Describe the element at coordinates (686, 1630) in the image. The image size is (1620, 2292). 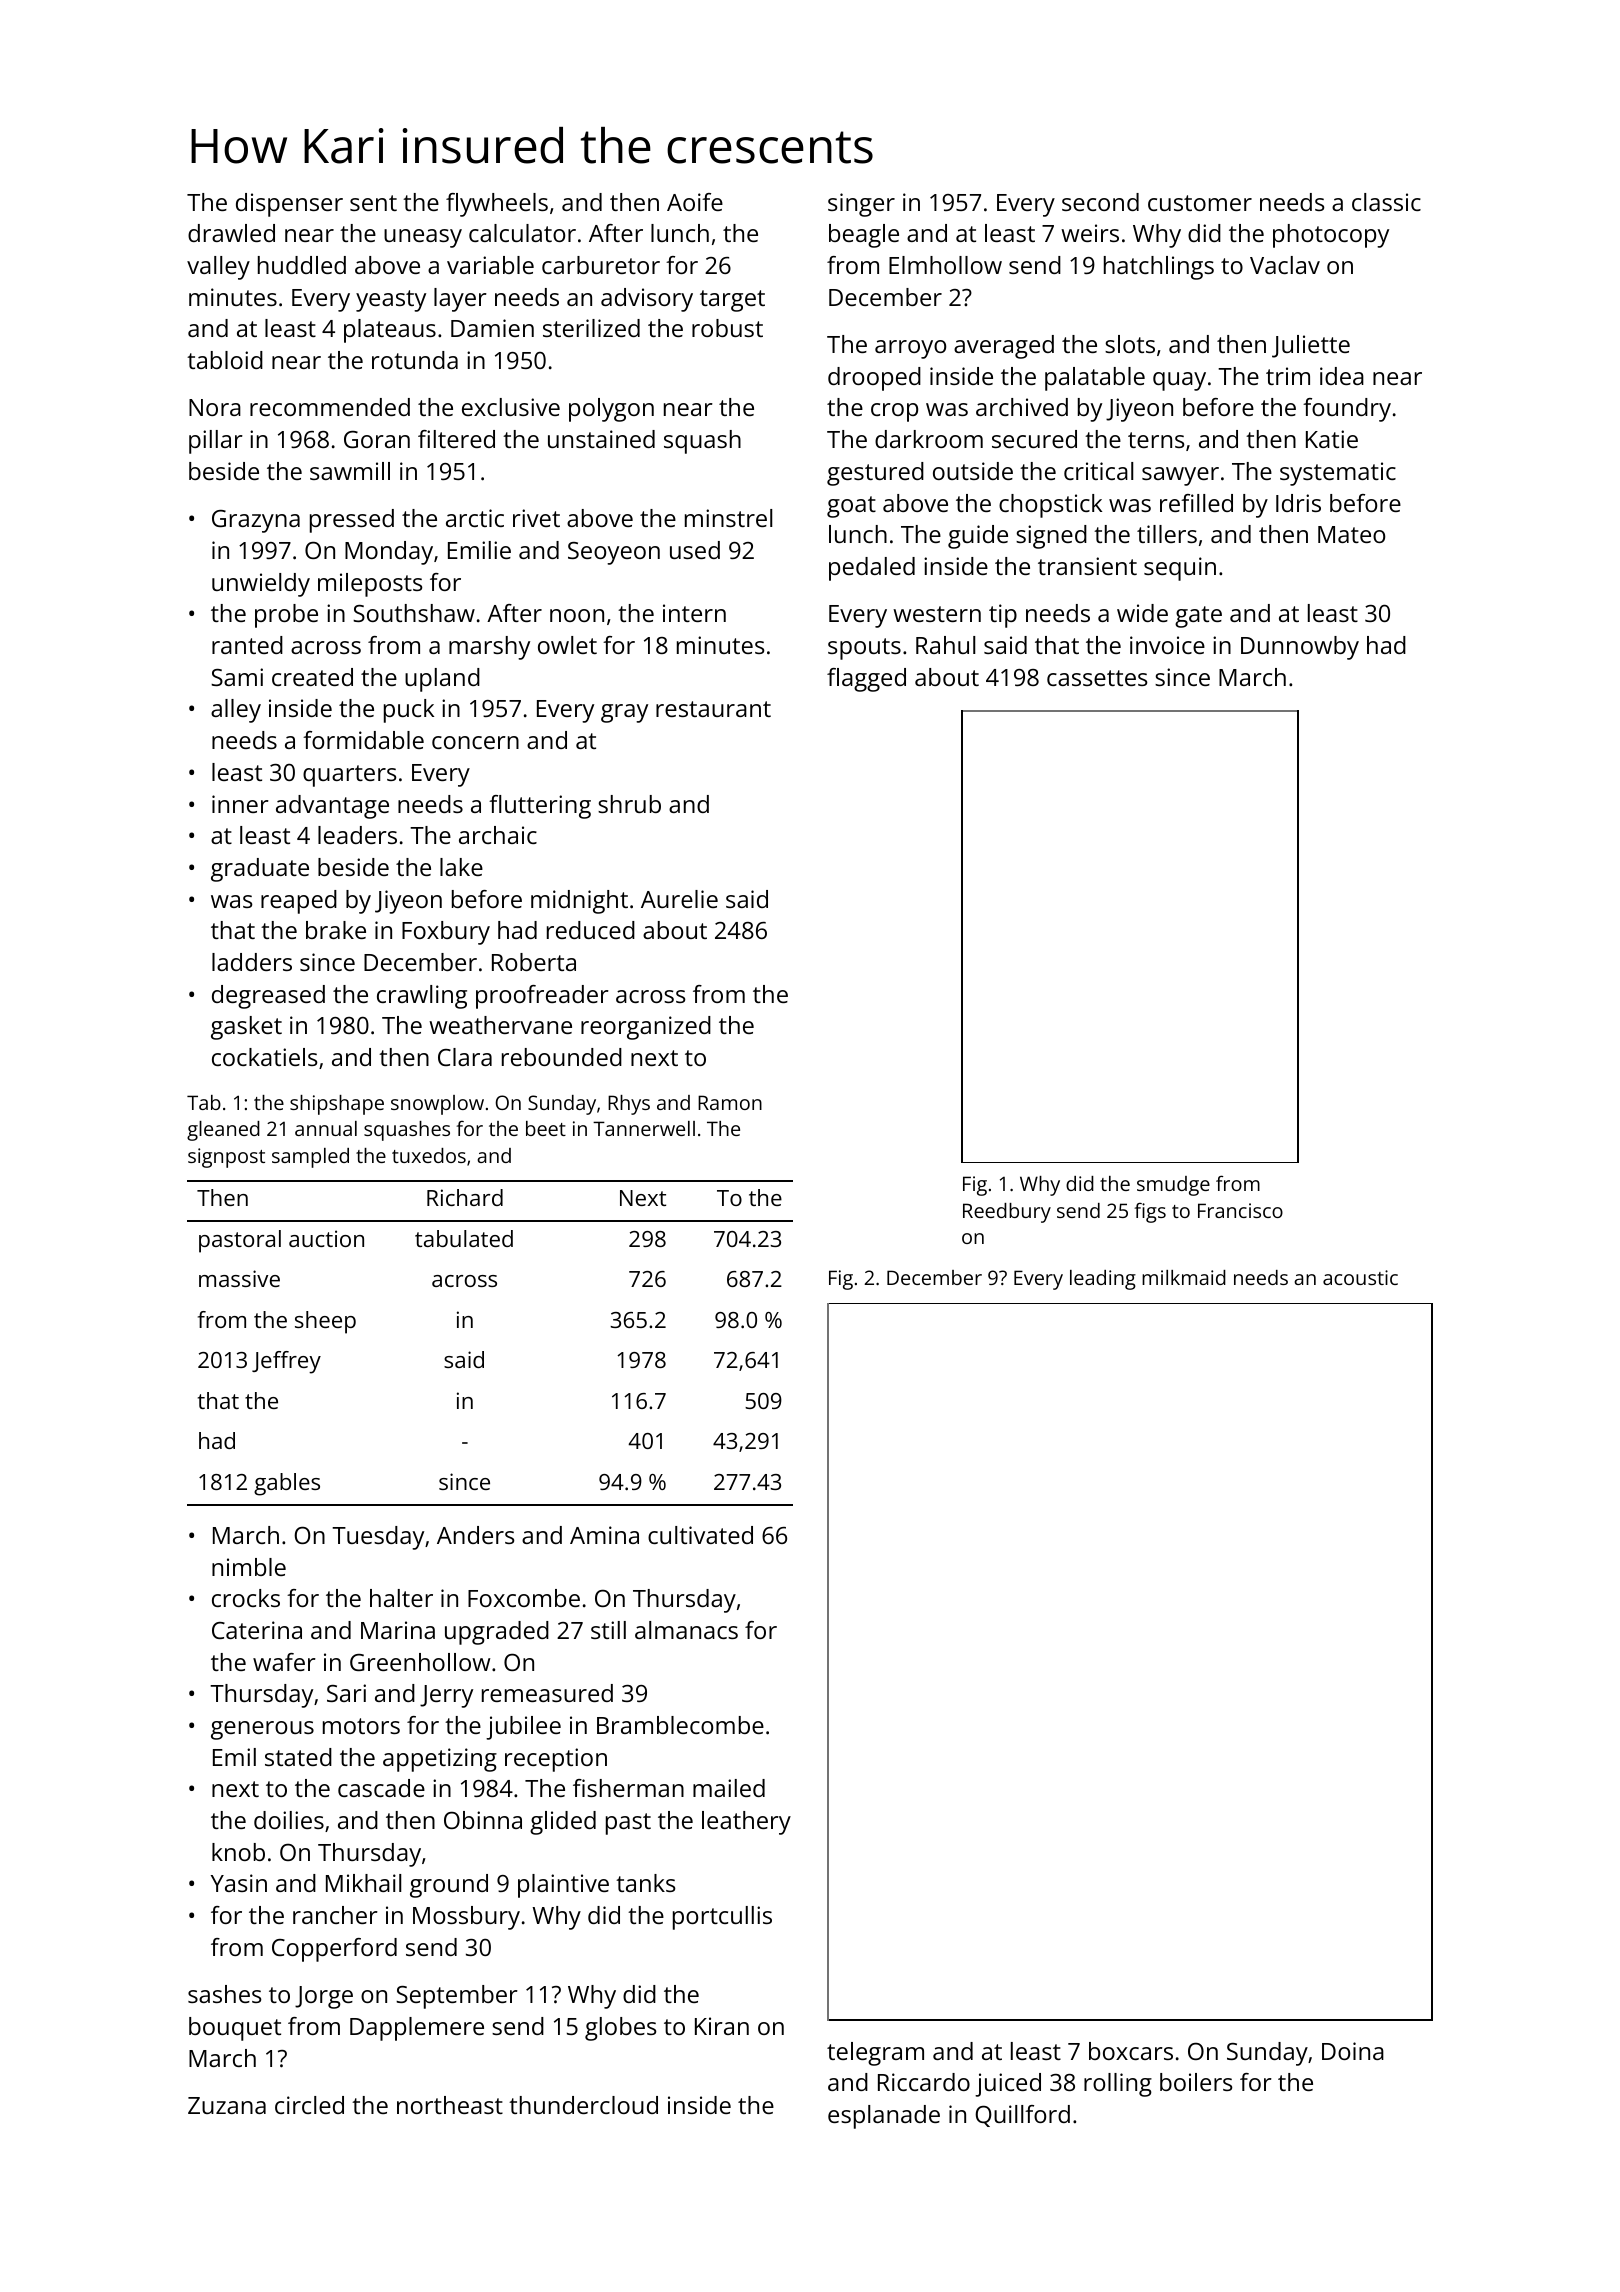
I see `almanacs` at that location.
